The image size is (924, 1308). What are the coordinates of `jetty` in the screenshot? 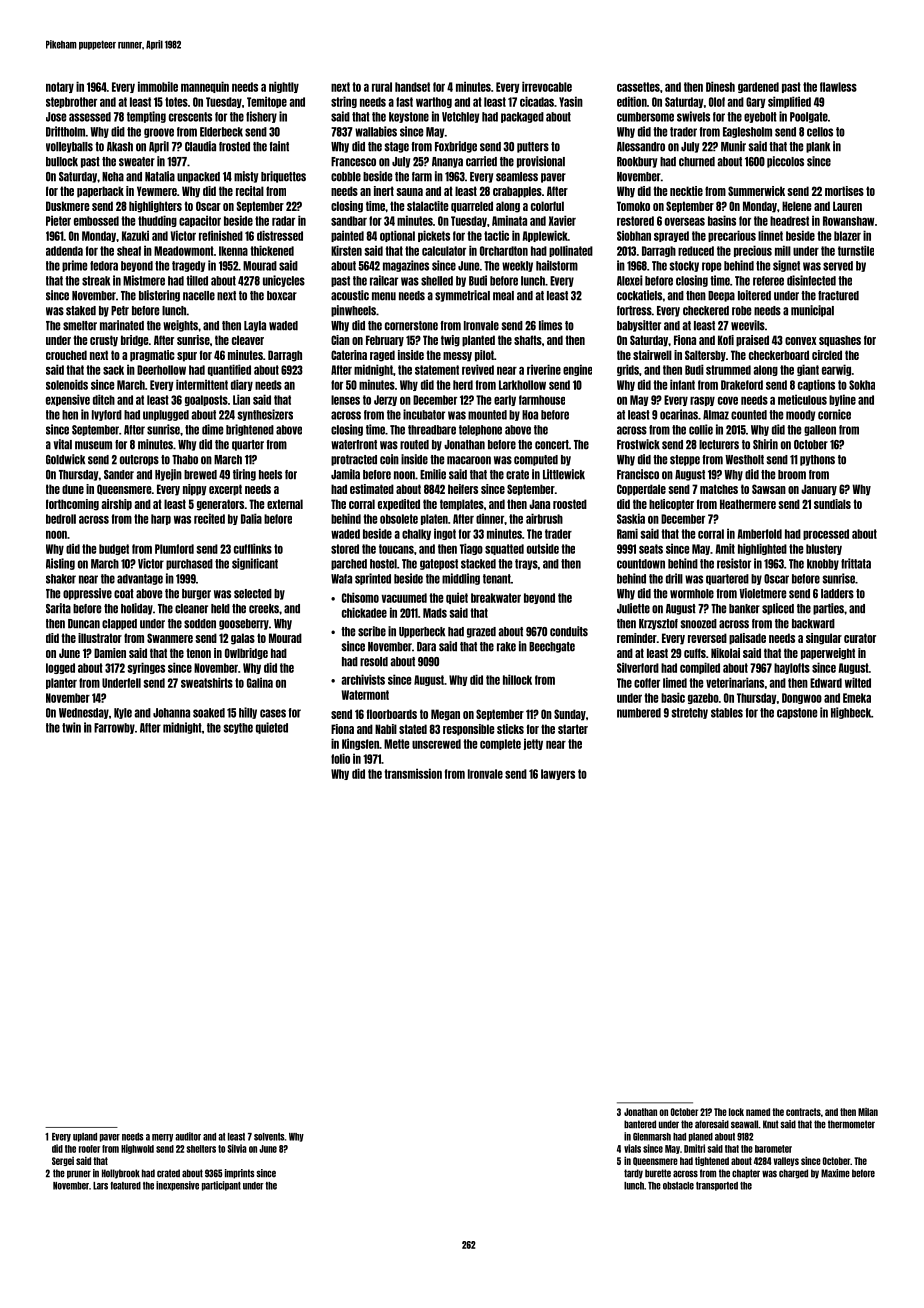 It's located at (533, 744).
